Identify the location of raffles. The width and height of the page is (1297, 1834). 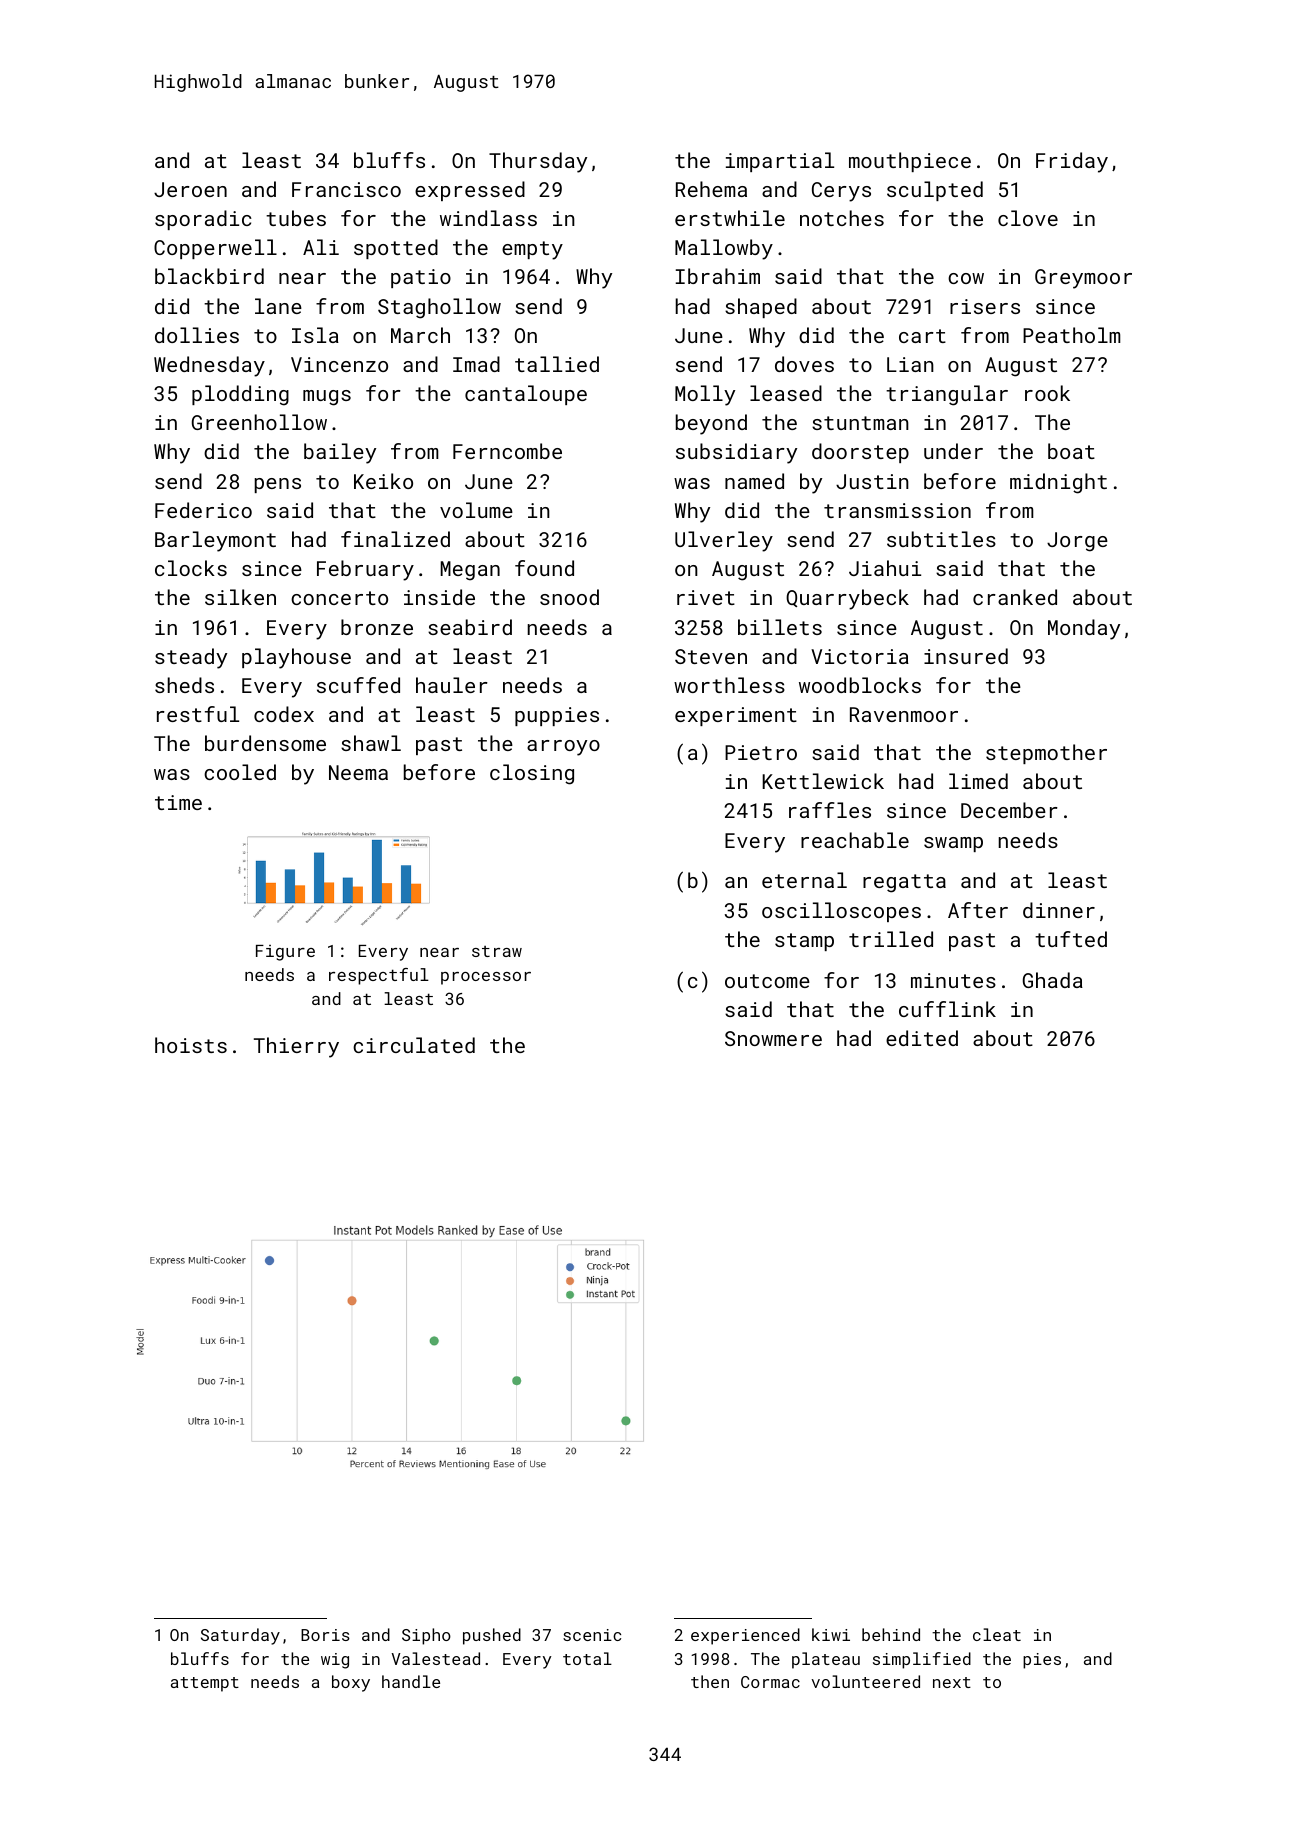
(830, 810).
